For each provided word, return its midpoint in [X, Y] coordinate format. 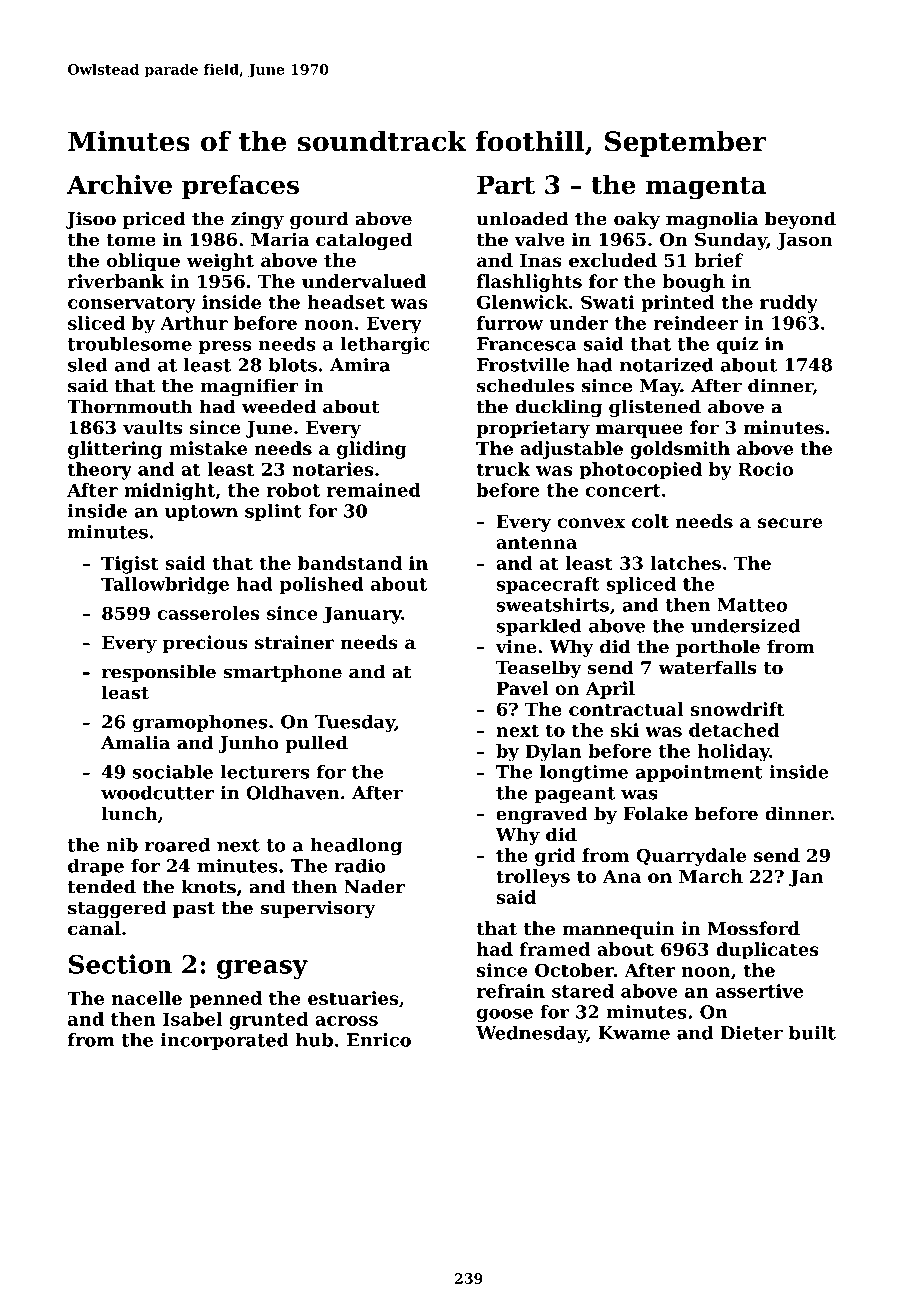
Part [506, 184]
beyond [800, 220]
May [660, 387]
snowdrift [737, 709]
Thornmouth [129, 406]
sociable [173, 772]
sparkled [539, 627]
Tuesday [355, 723]
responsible [159, 673]
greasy [262, 969]
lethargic [385, 346]
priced [154, 220]
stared [583, 991]
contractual [626, 709]
